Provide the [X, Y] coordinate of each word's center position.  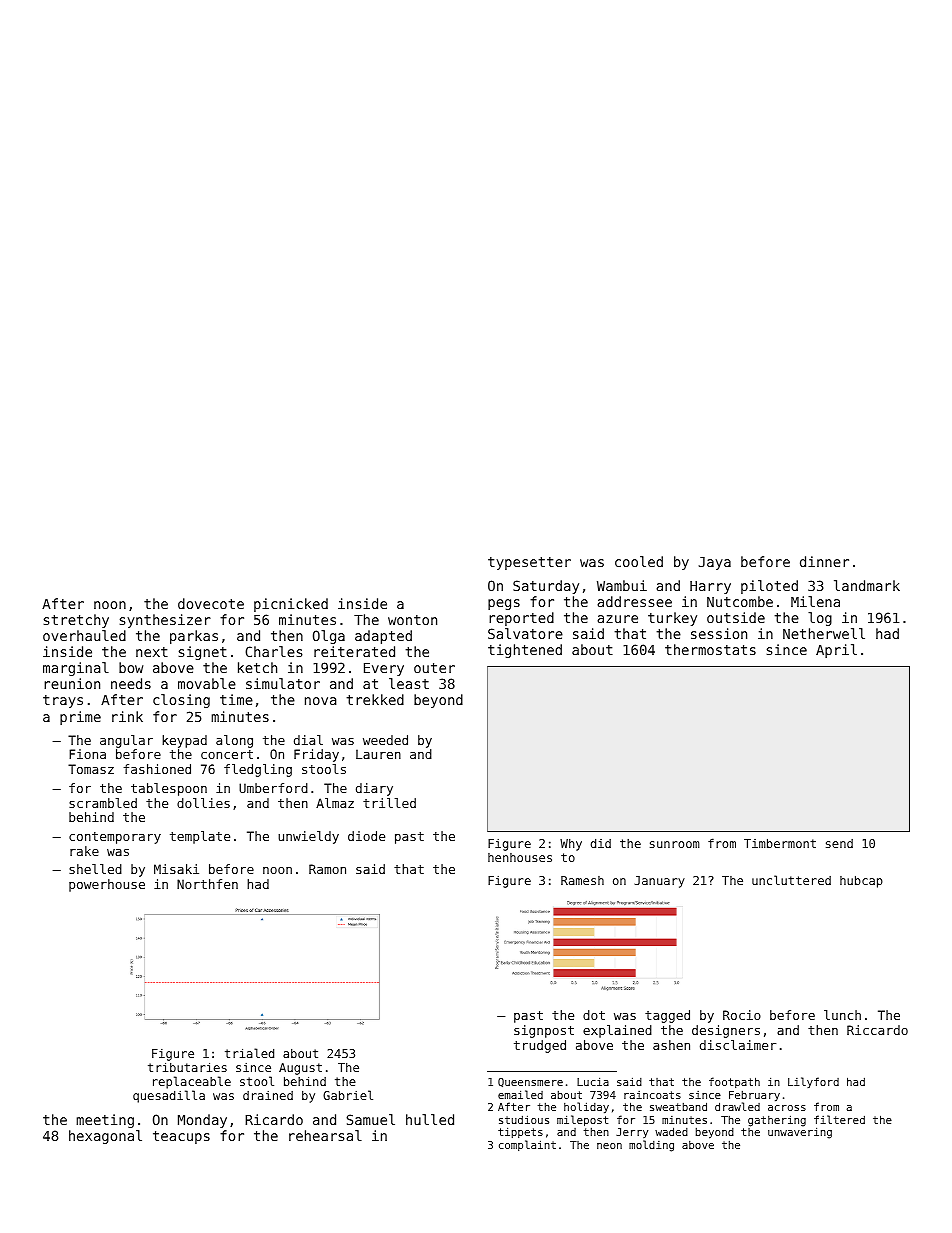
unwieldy [308, 837]
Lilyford [813, 1082]
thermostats [710, 649]
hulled [430, 1119]
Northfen [207, 884]
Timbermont [780, 843]
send [839, 843]
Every [384, 669]
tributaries [187, 1067]
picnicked [291, 605]
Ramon [327, 869]
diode [366, 836]
